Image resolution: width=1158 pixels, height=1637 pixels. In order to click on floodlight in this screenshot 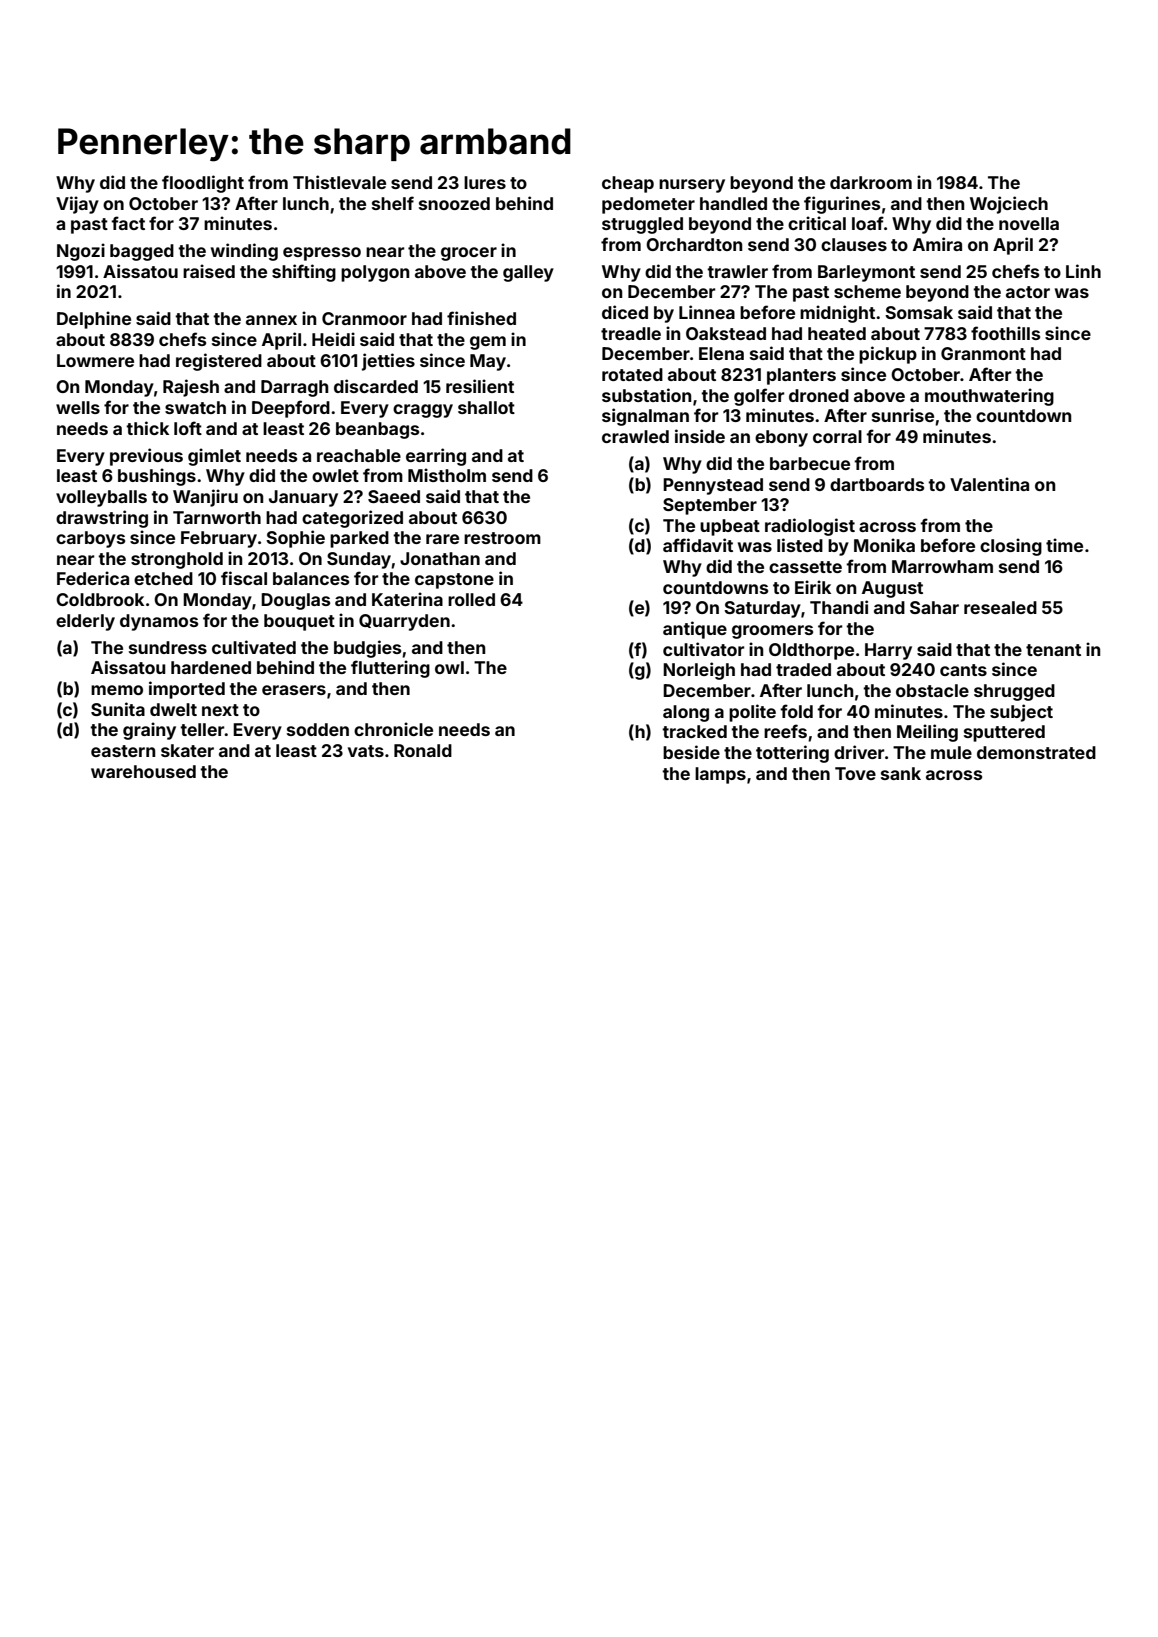, I will do `click(203, 184)`.
